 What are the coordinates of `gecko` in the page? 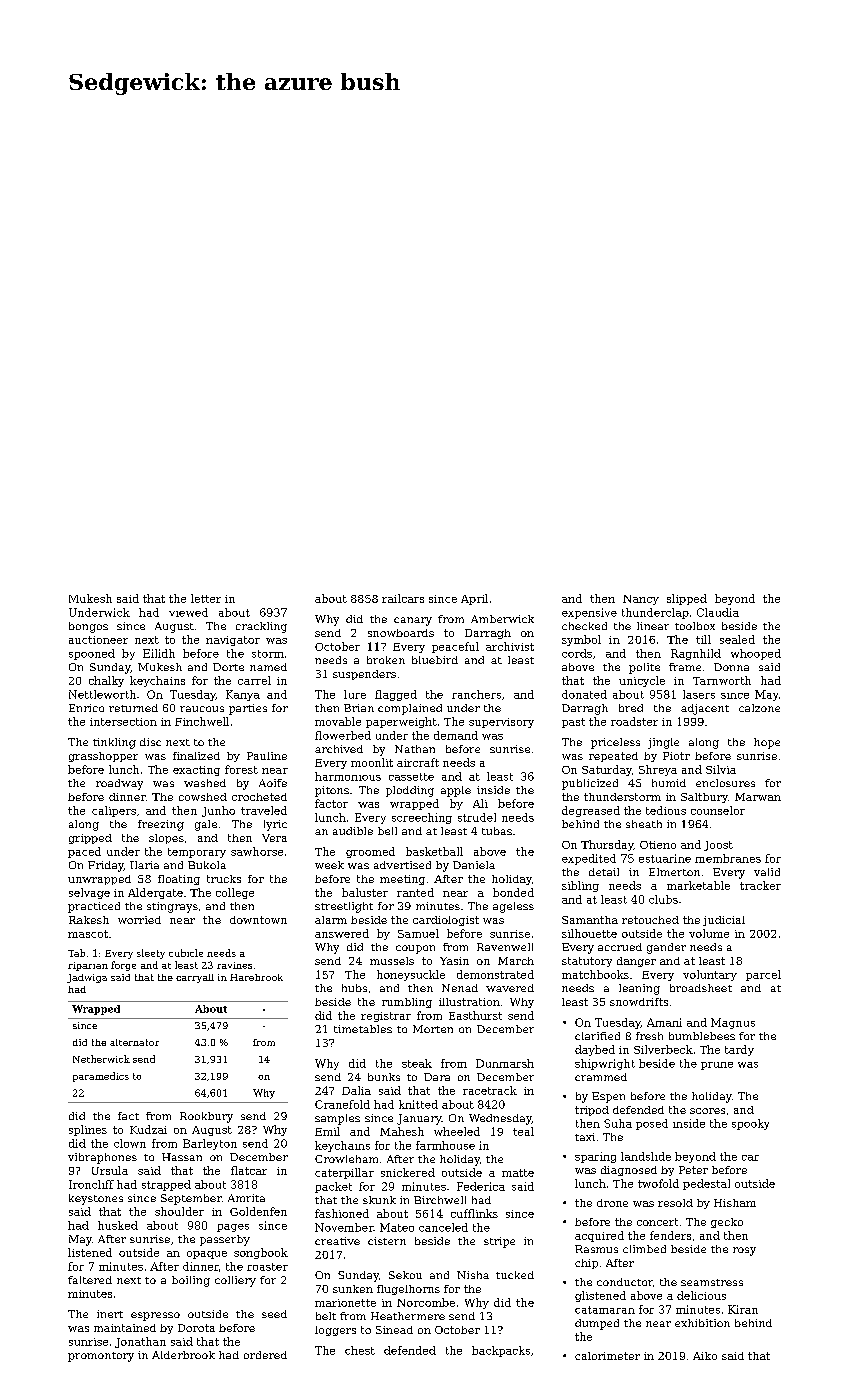 It's located at (727, 1223).
